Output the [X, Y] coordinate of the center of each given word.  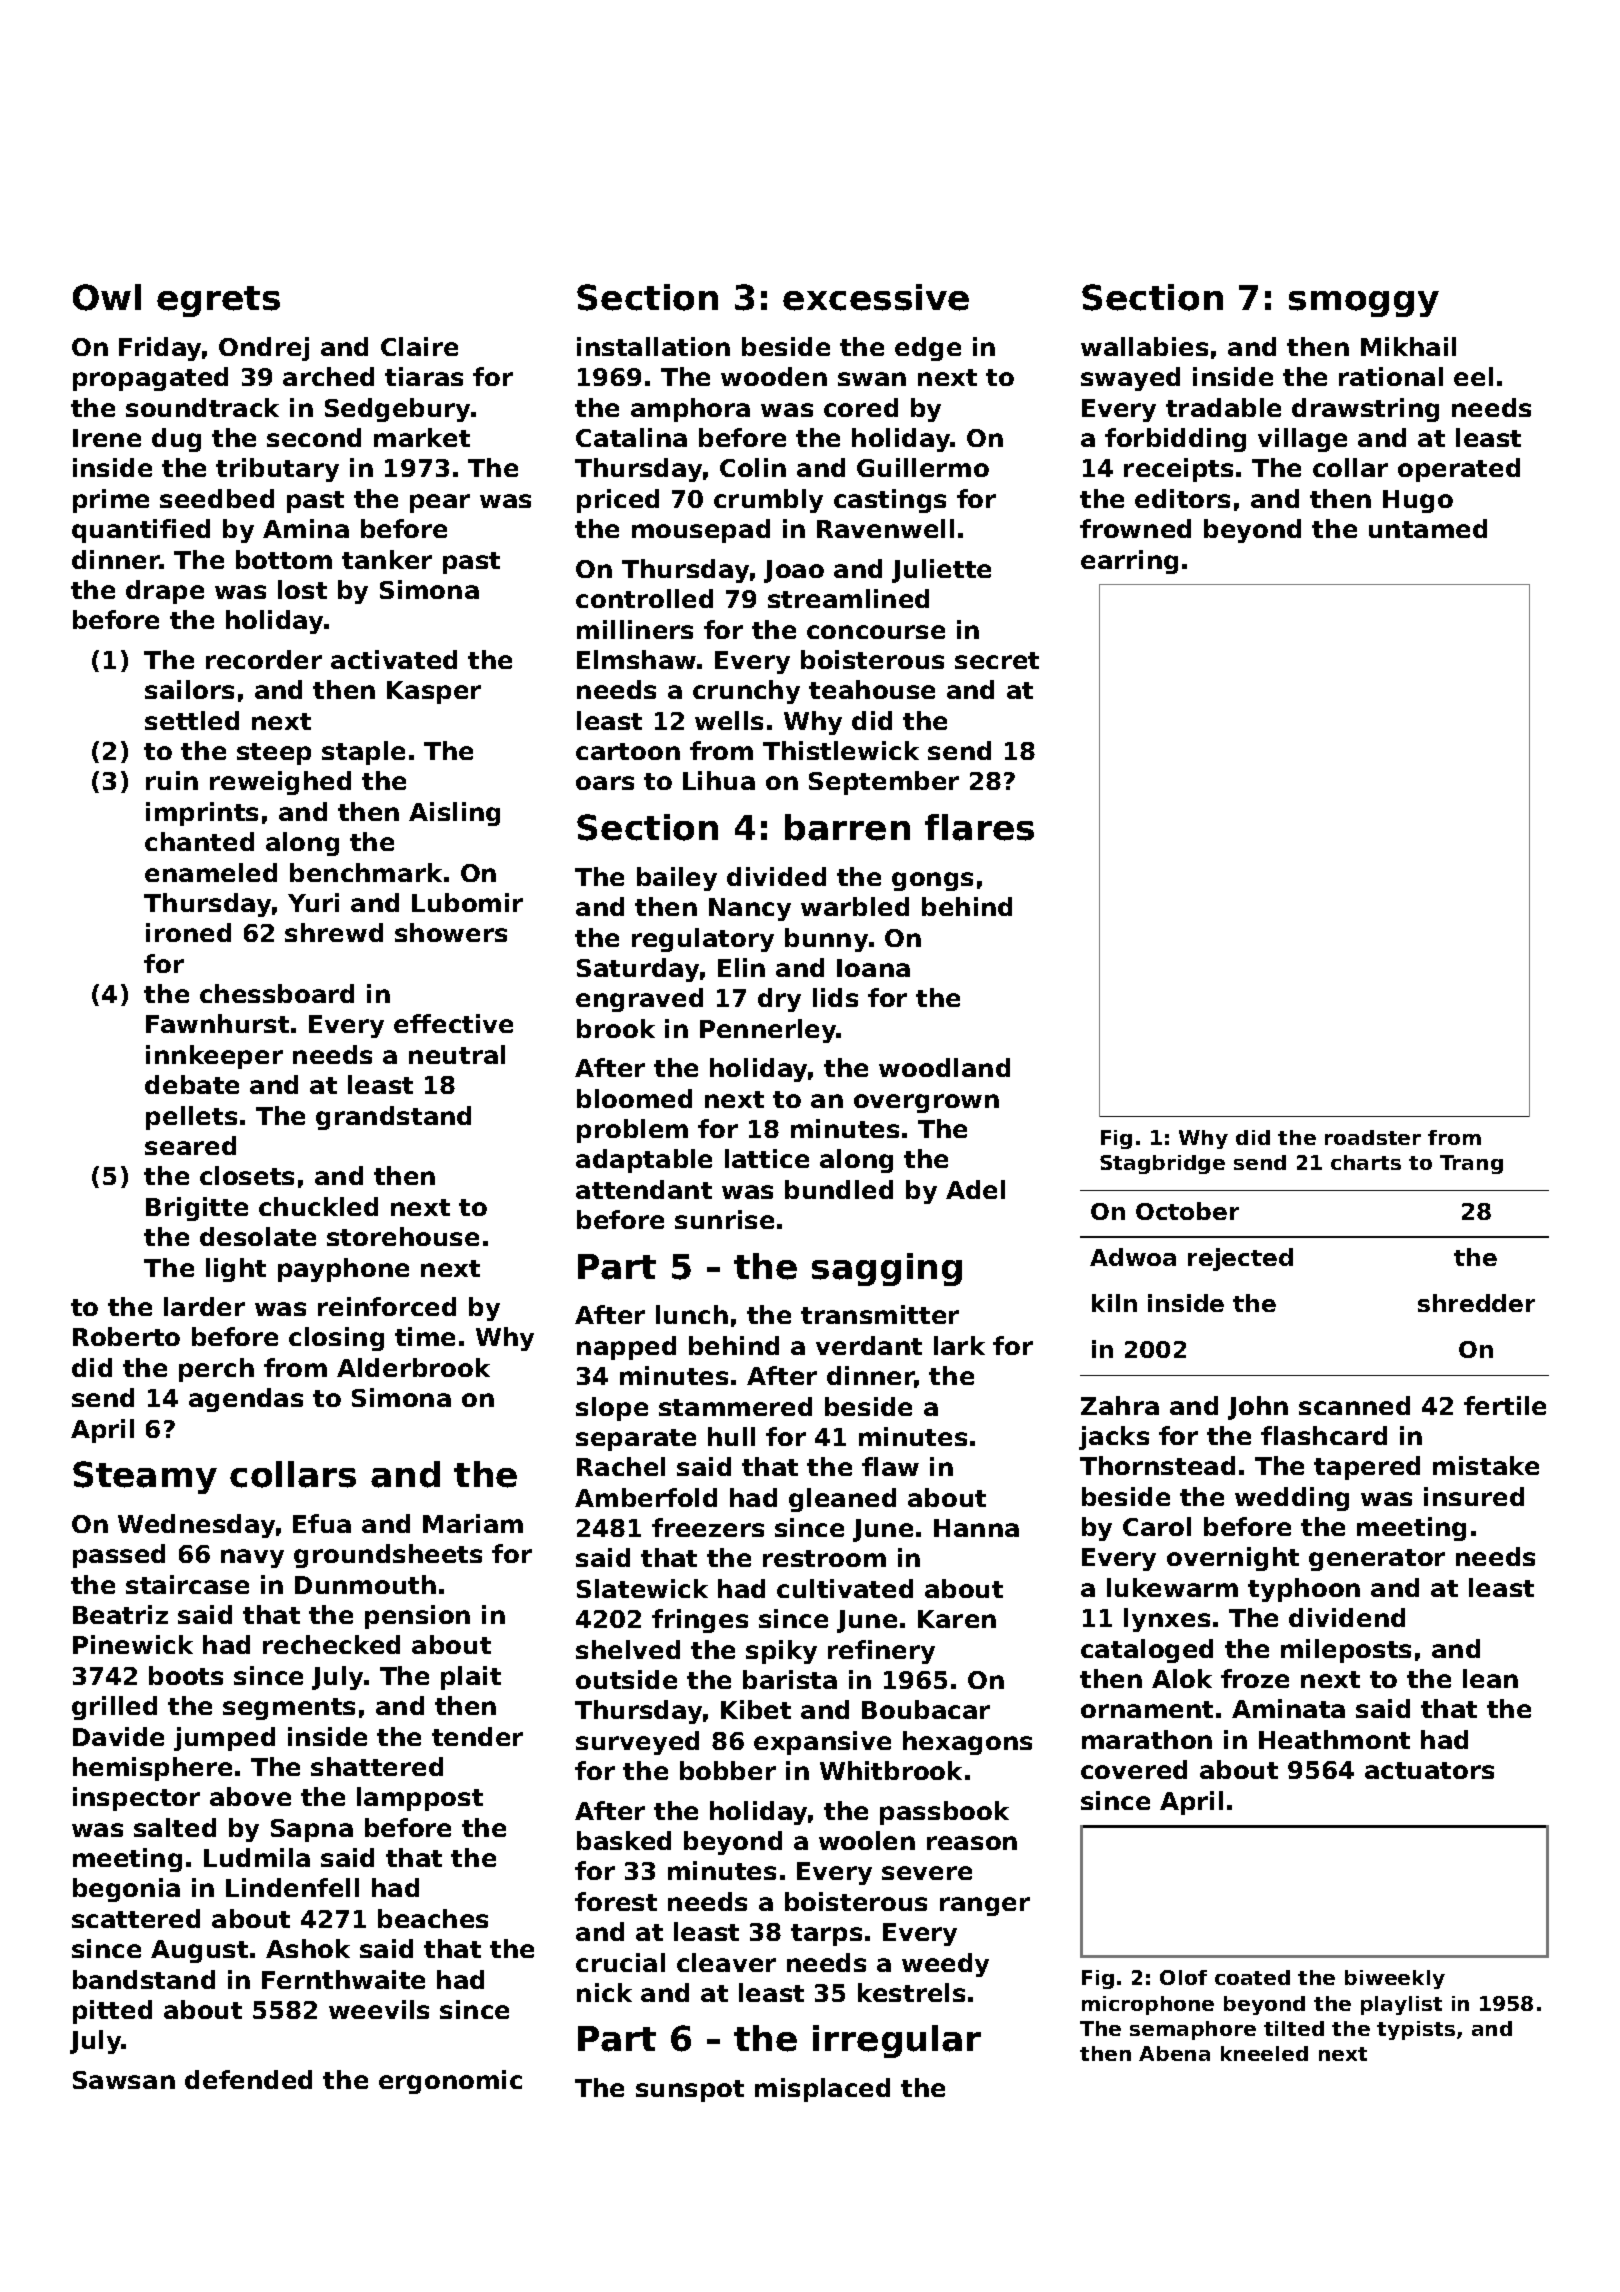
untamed [1428, 528]
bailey [677, 879]
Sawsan [124, 2080]
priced [618, 501]
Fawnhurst [217, 1023]
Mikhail [1408, 346]
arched [328, 376]
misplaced [822, 2090]
